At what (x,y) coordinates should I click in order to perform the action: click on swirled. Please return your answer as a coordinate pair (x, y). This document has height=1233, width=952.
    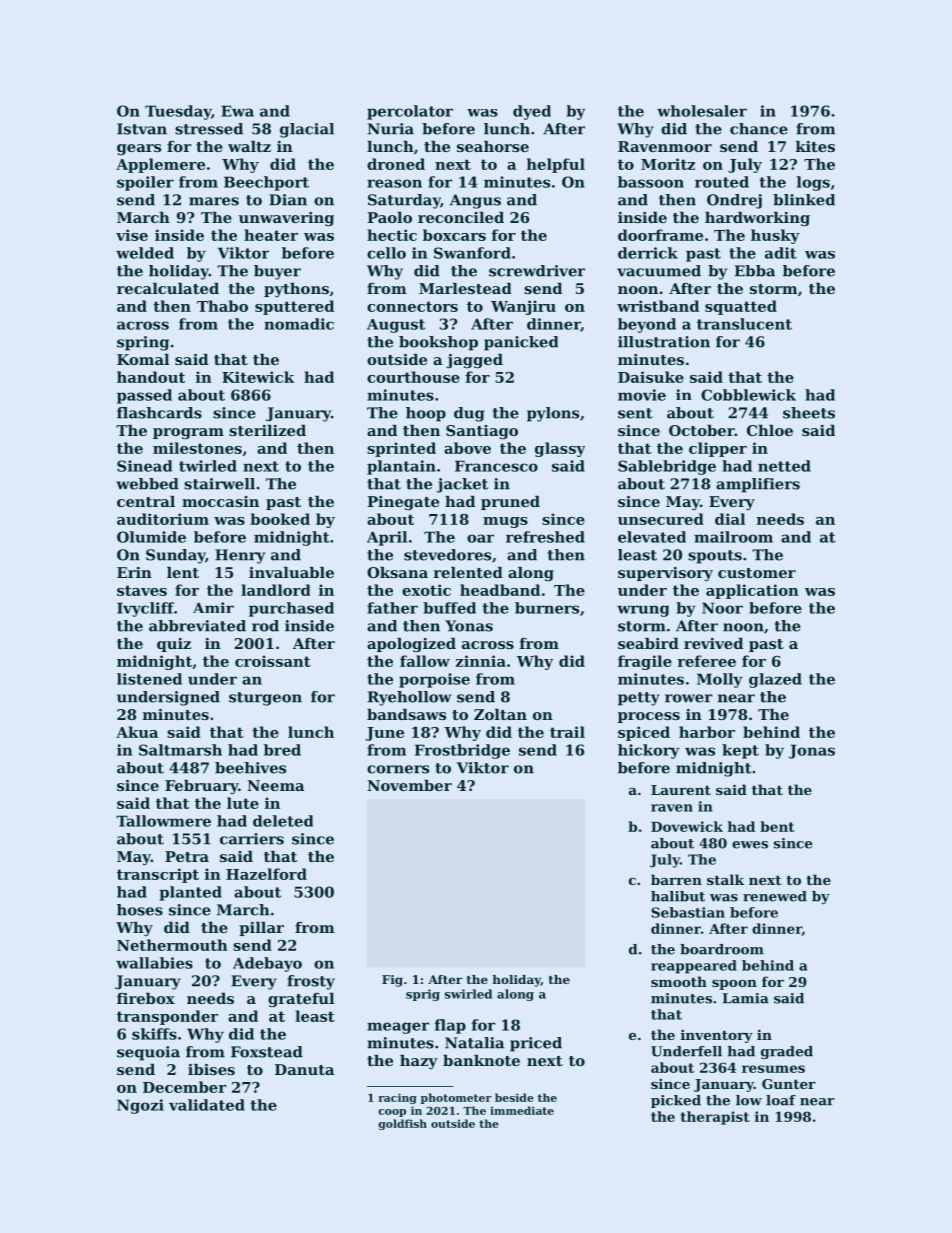
    Looking at the image, I should click on (468, 994).
